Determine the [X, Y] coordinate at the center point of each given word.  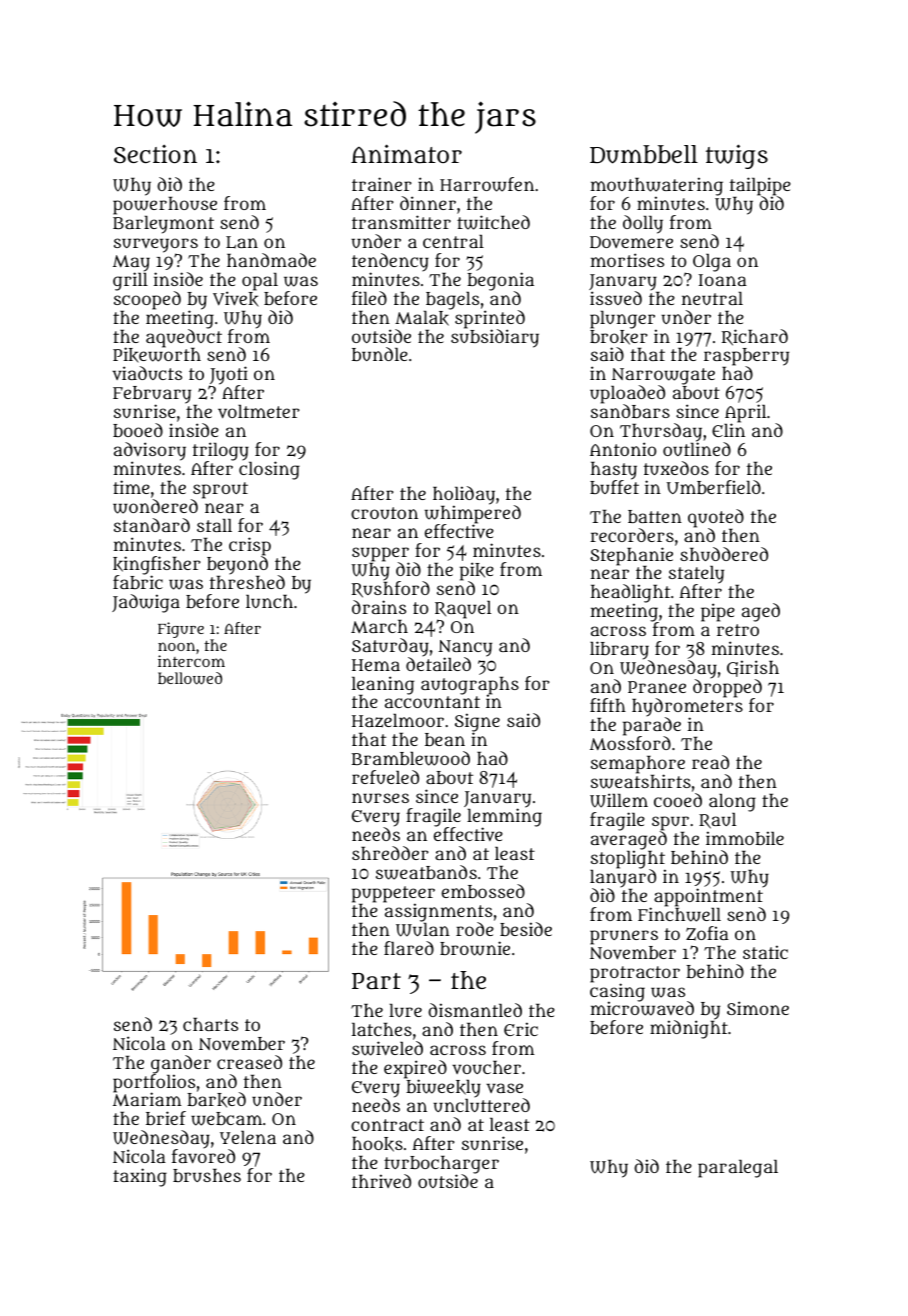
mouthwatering [656, 186]
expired [415, 1069]
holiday [464, 495]
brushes [207, 1175]
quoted [716, 518]
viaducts [147, 373]
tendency [390, 262]
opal [260, 282]
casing [617, 992]
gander [181, 1064]
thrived [381, 1181]
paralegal [738, 1169]
